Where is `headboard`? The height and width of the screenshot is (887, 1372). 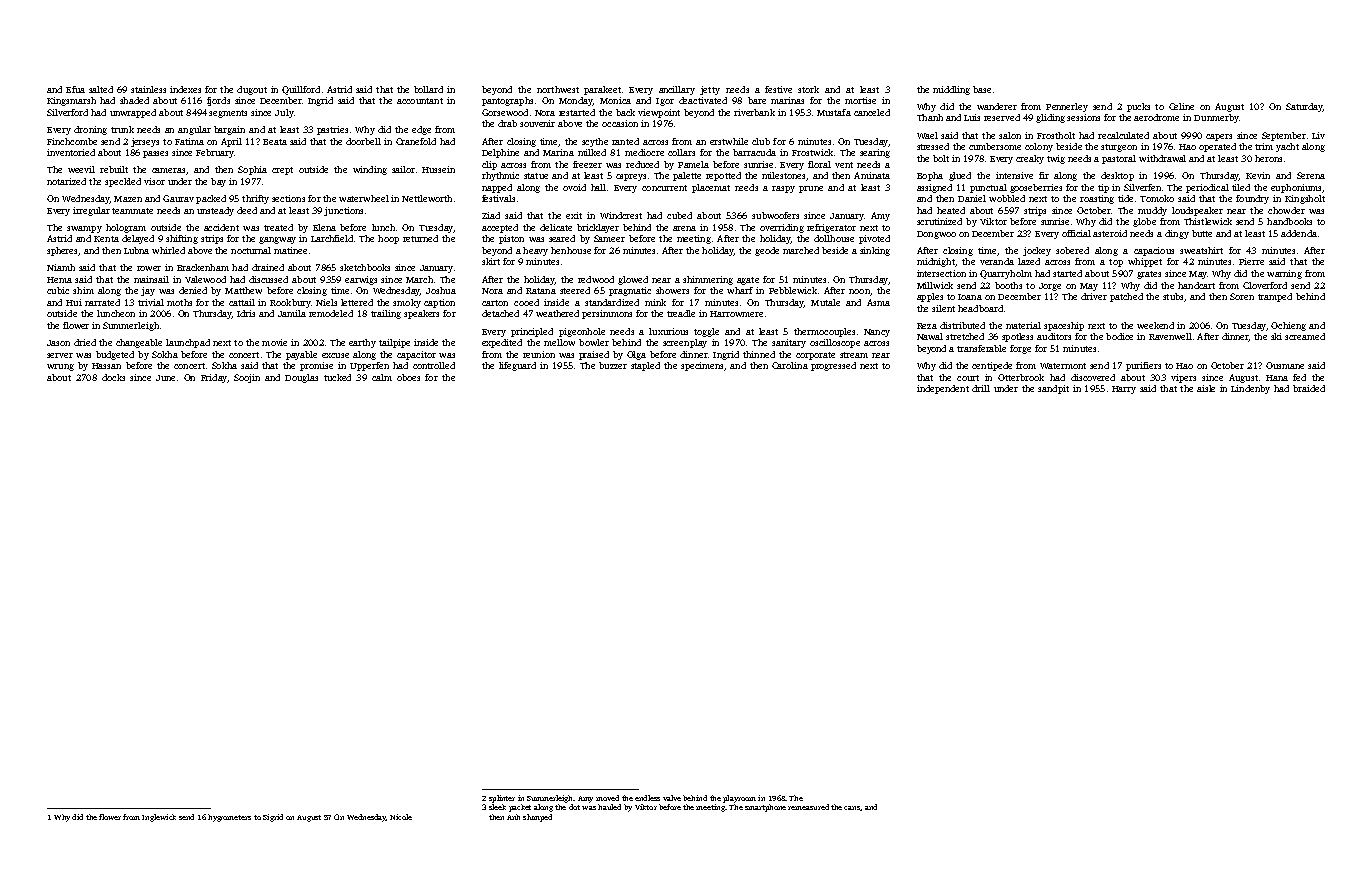 headboard is located at coordinates (980, 308).
